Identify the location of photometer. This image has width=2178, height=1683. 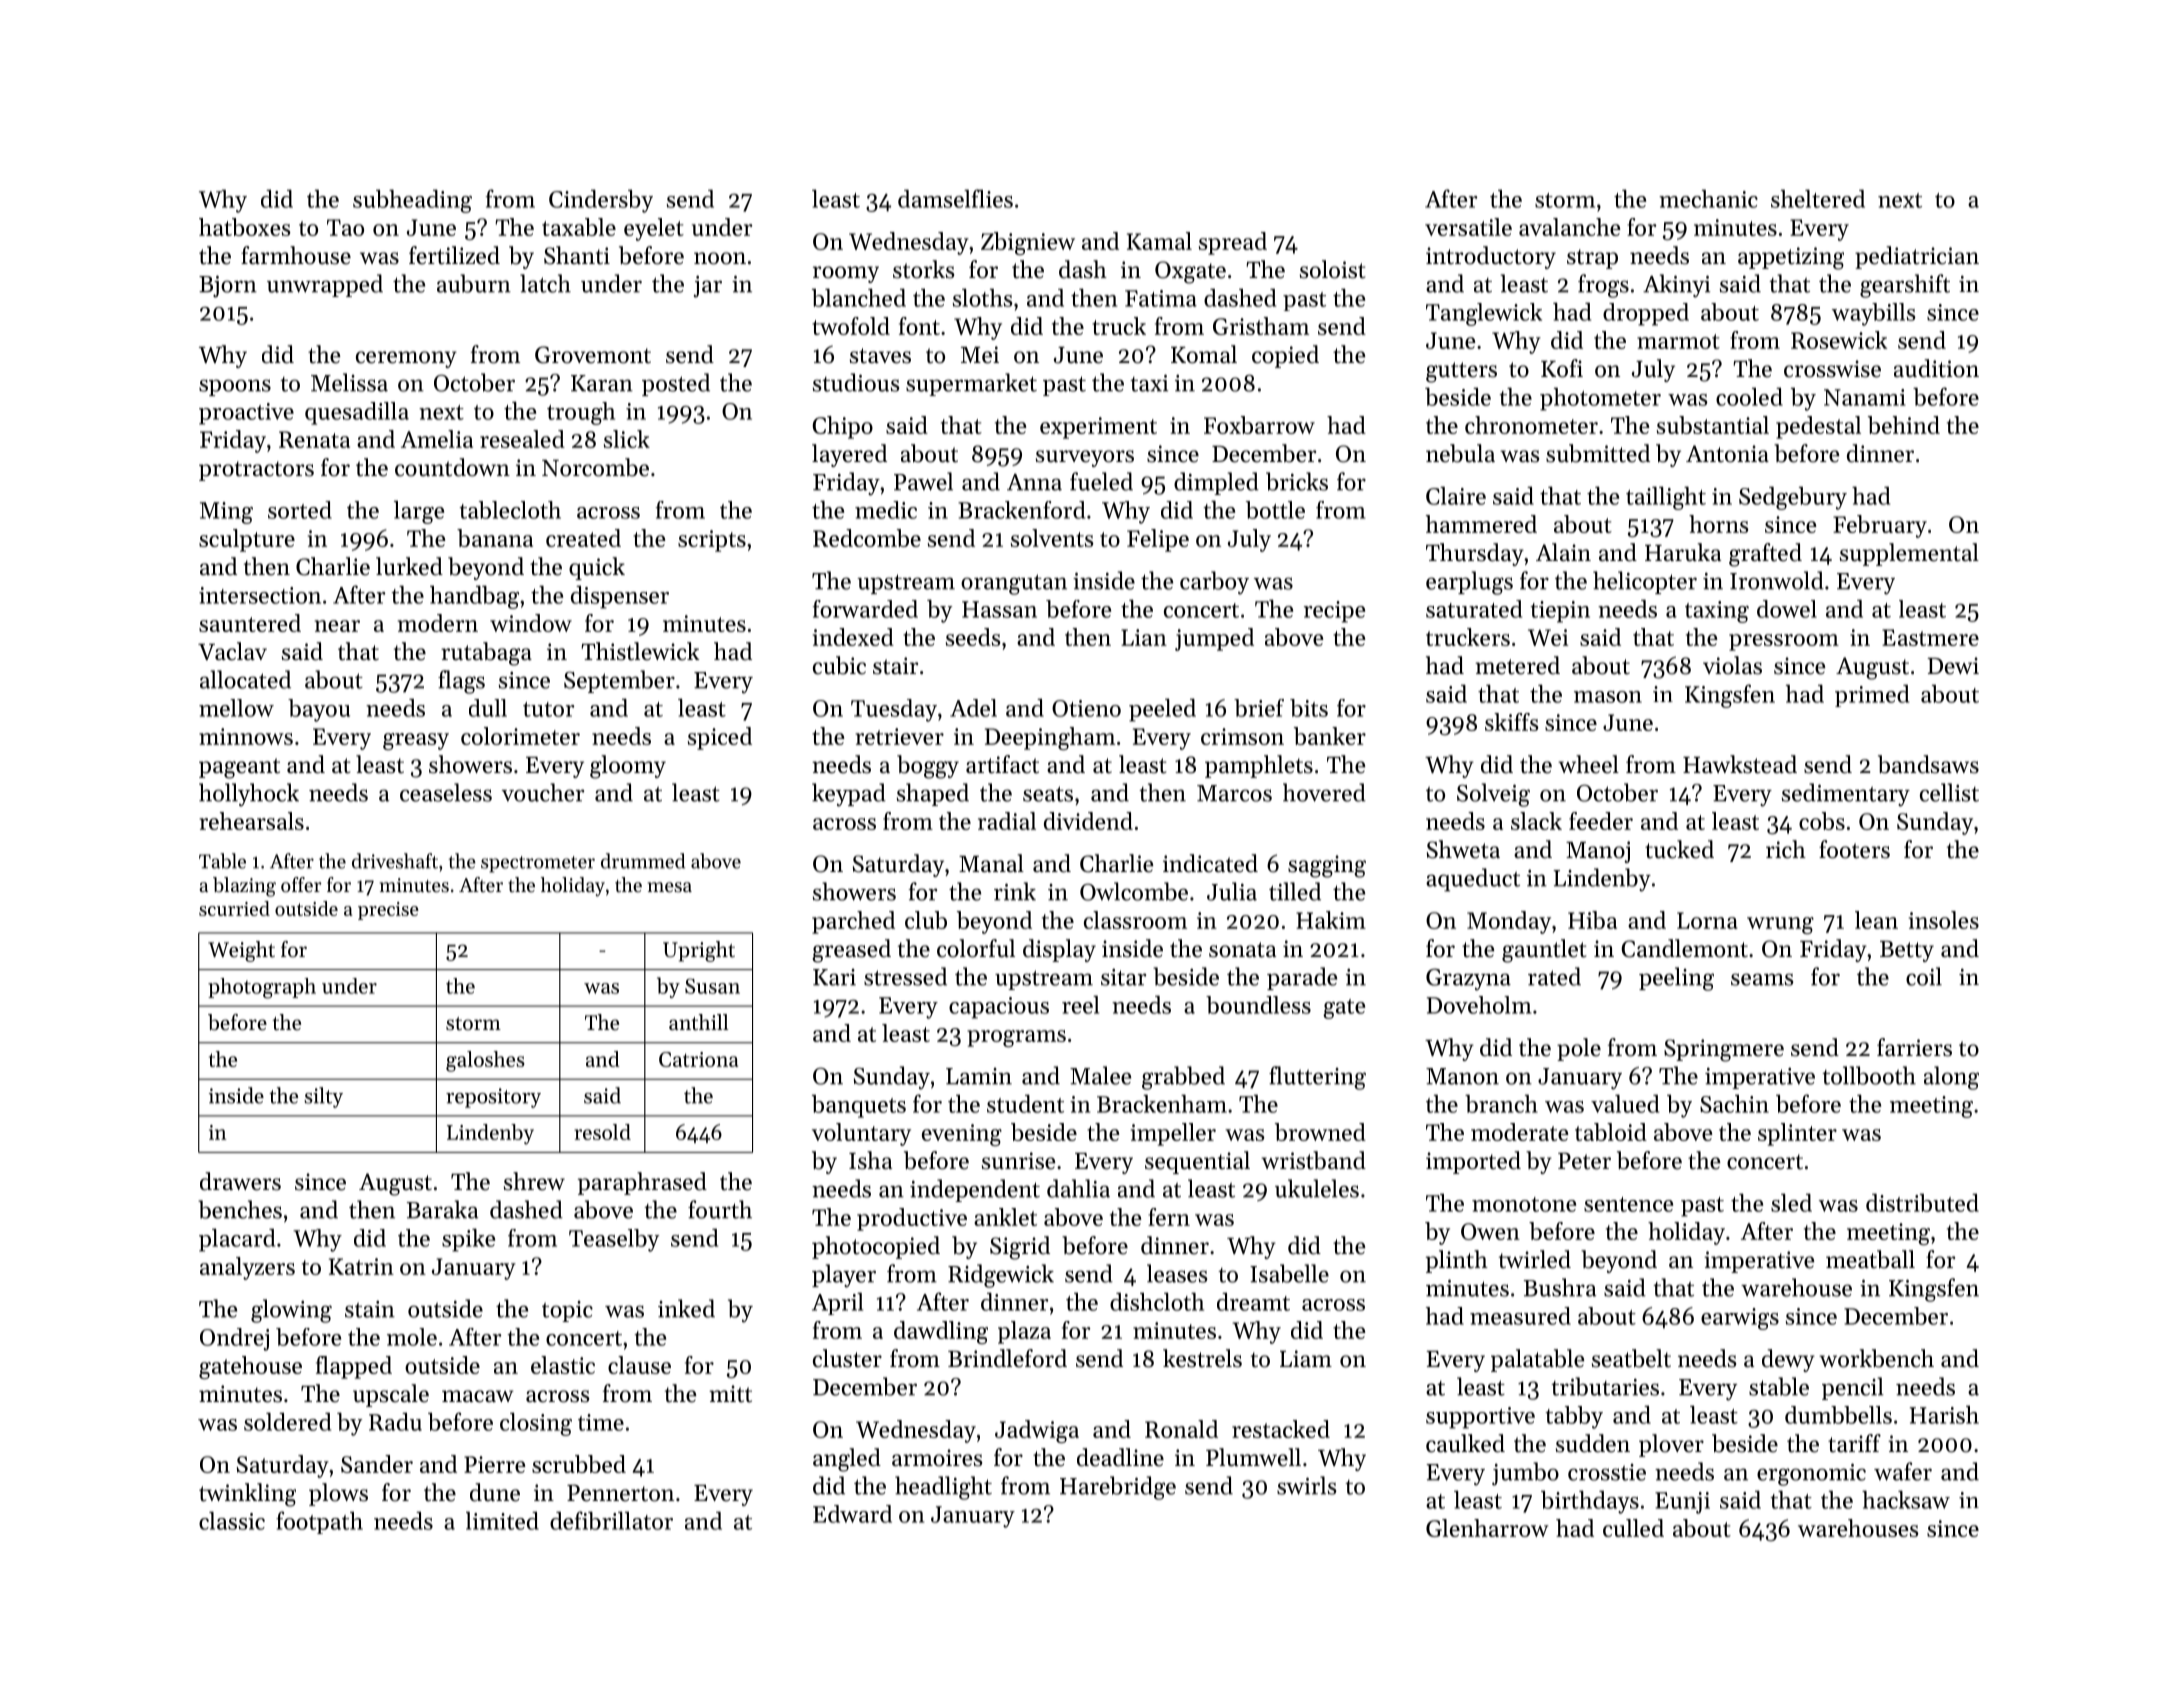
(1600, 399).
